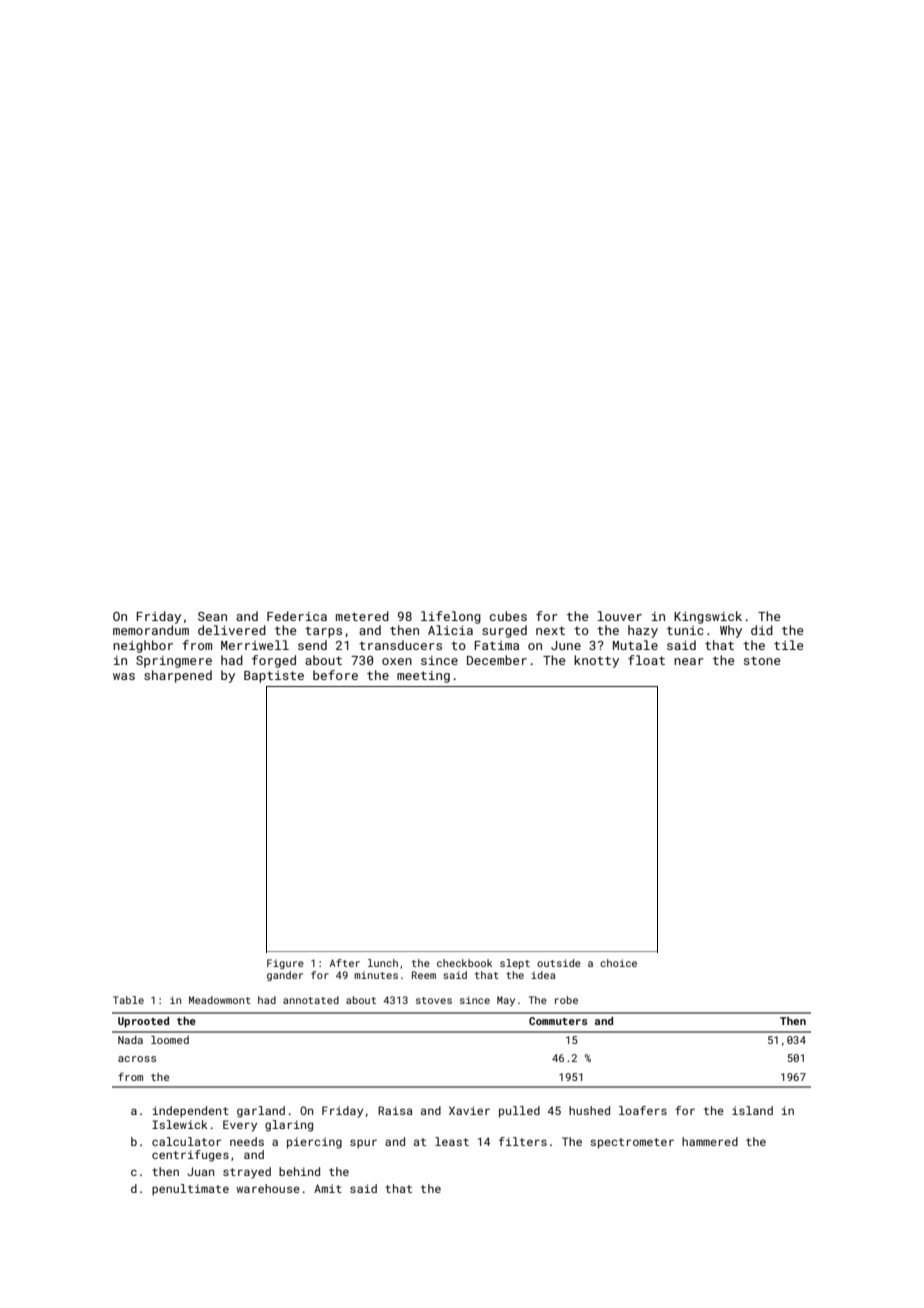 The height and width of the page is (1308, 924). I want to click on December, so click(497, 660).
